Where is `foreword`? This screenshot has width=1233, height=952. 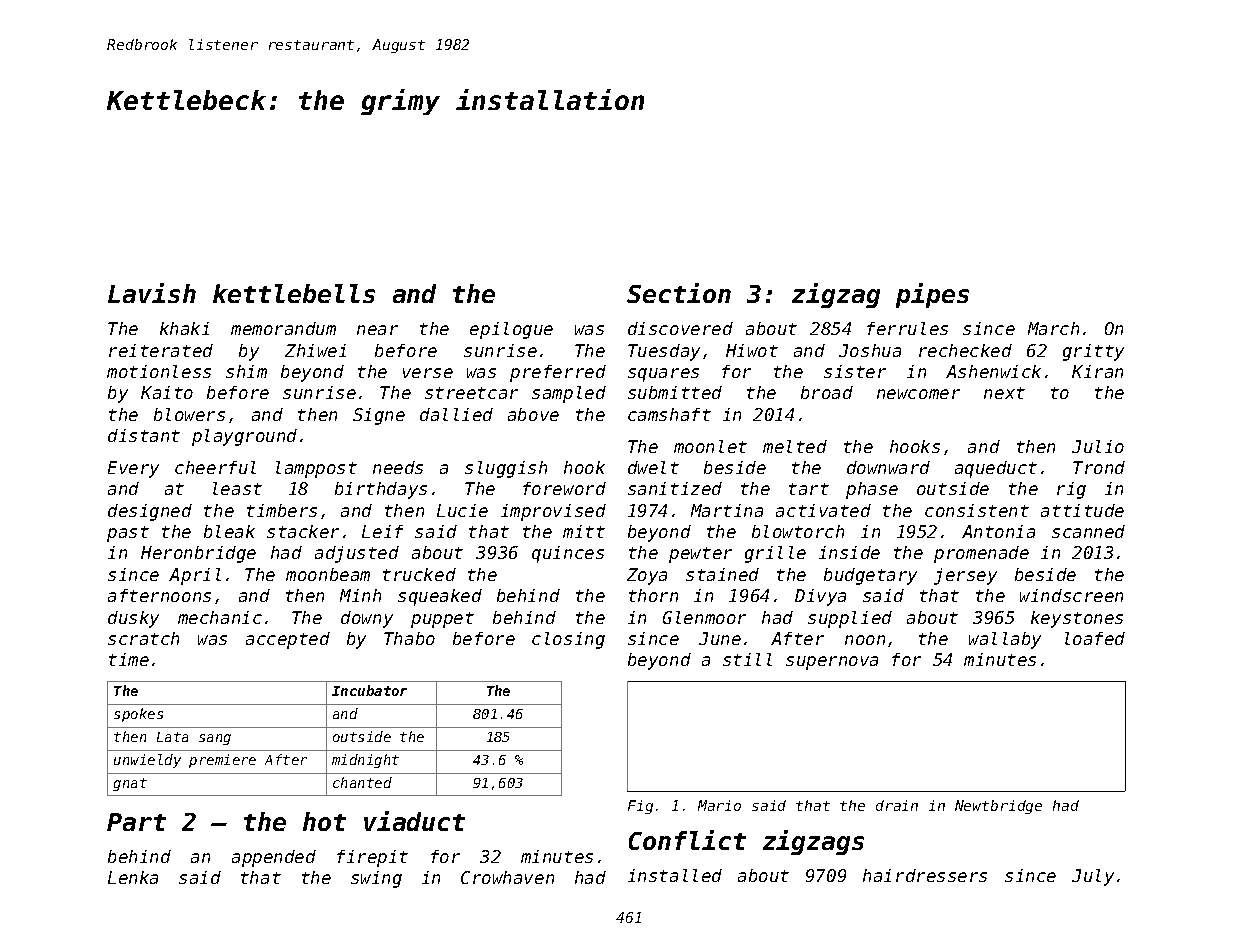
foreword is located at coordinates (564, 488).
